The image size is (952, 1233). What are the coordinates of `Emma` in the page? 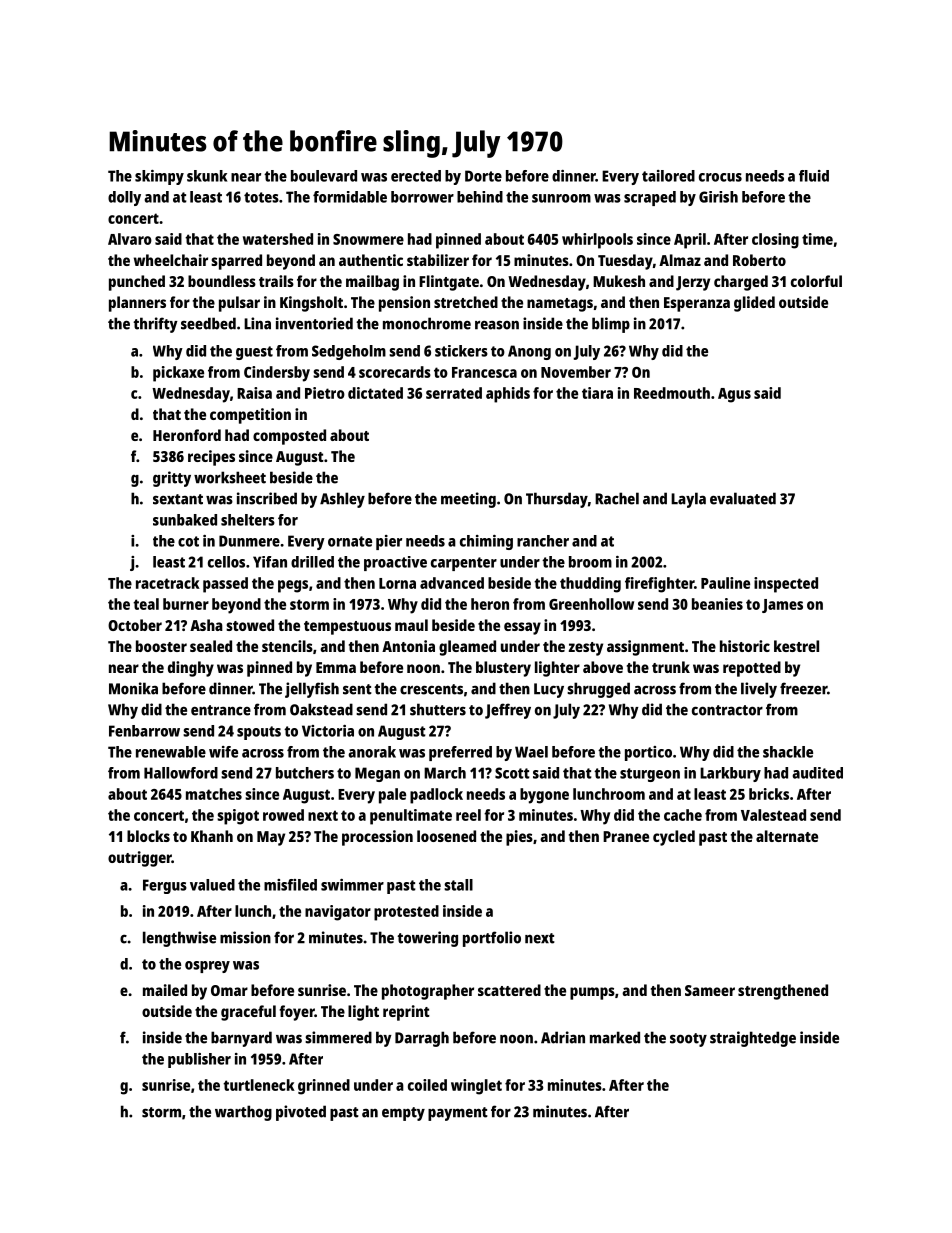 It's located at (336, 667).
